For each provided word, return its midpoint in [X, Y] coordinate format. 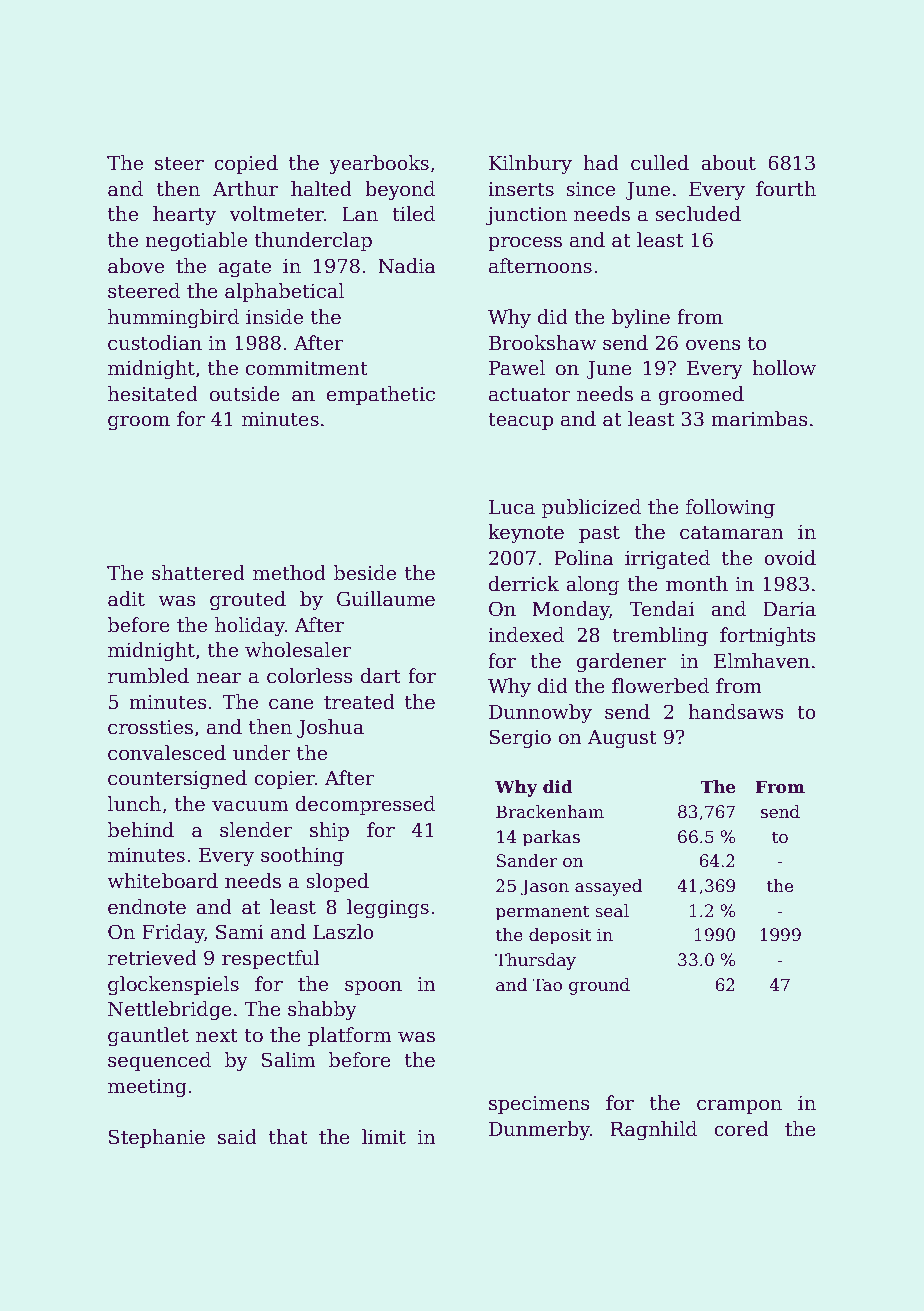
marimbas [759, 419]
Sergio [520, 738]
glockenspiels [173, 985]
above [136, 266]
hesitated [153, 394]
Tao [547, 985]
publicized [591, 508]
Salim [288, 1060]
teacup [520, 421]
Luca [512, 507]
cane [291, 704]
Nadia [407, 266]
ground [599, 986]
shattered [198, 573]
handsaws [736, 712]
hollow [784, 368]
